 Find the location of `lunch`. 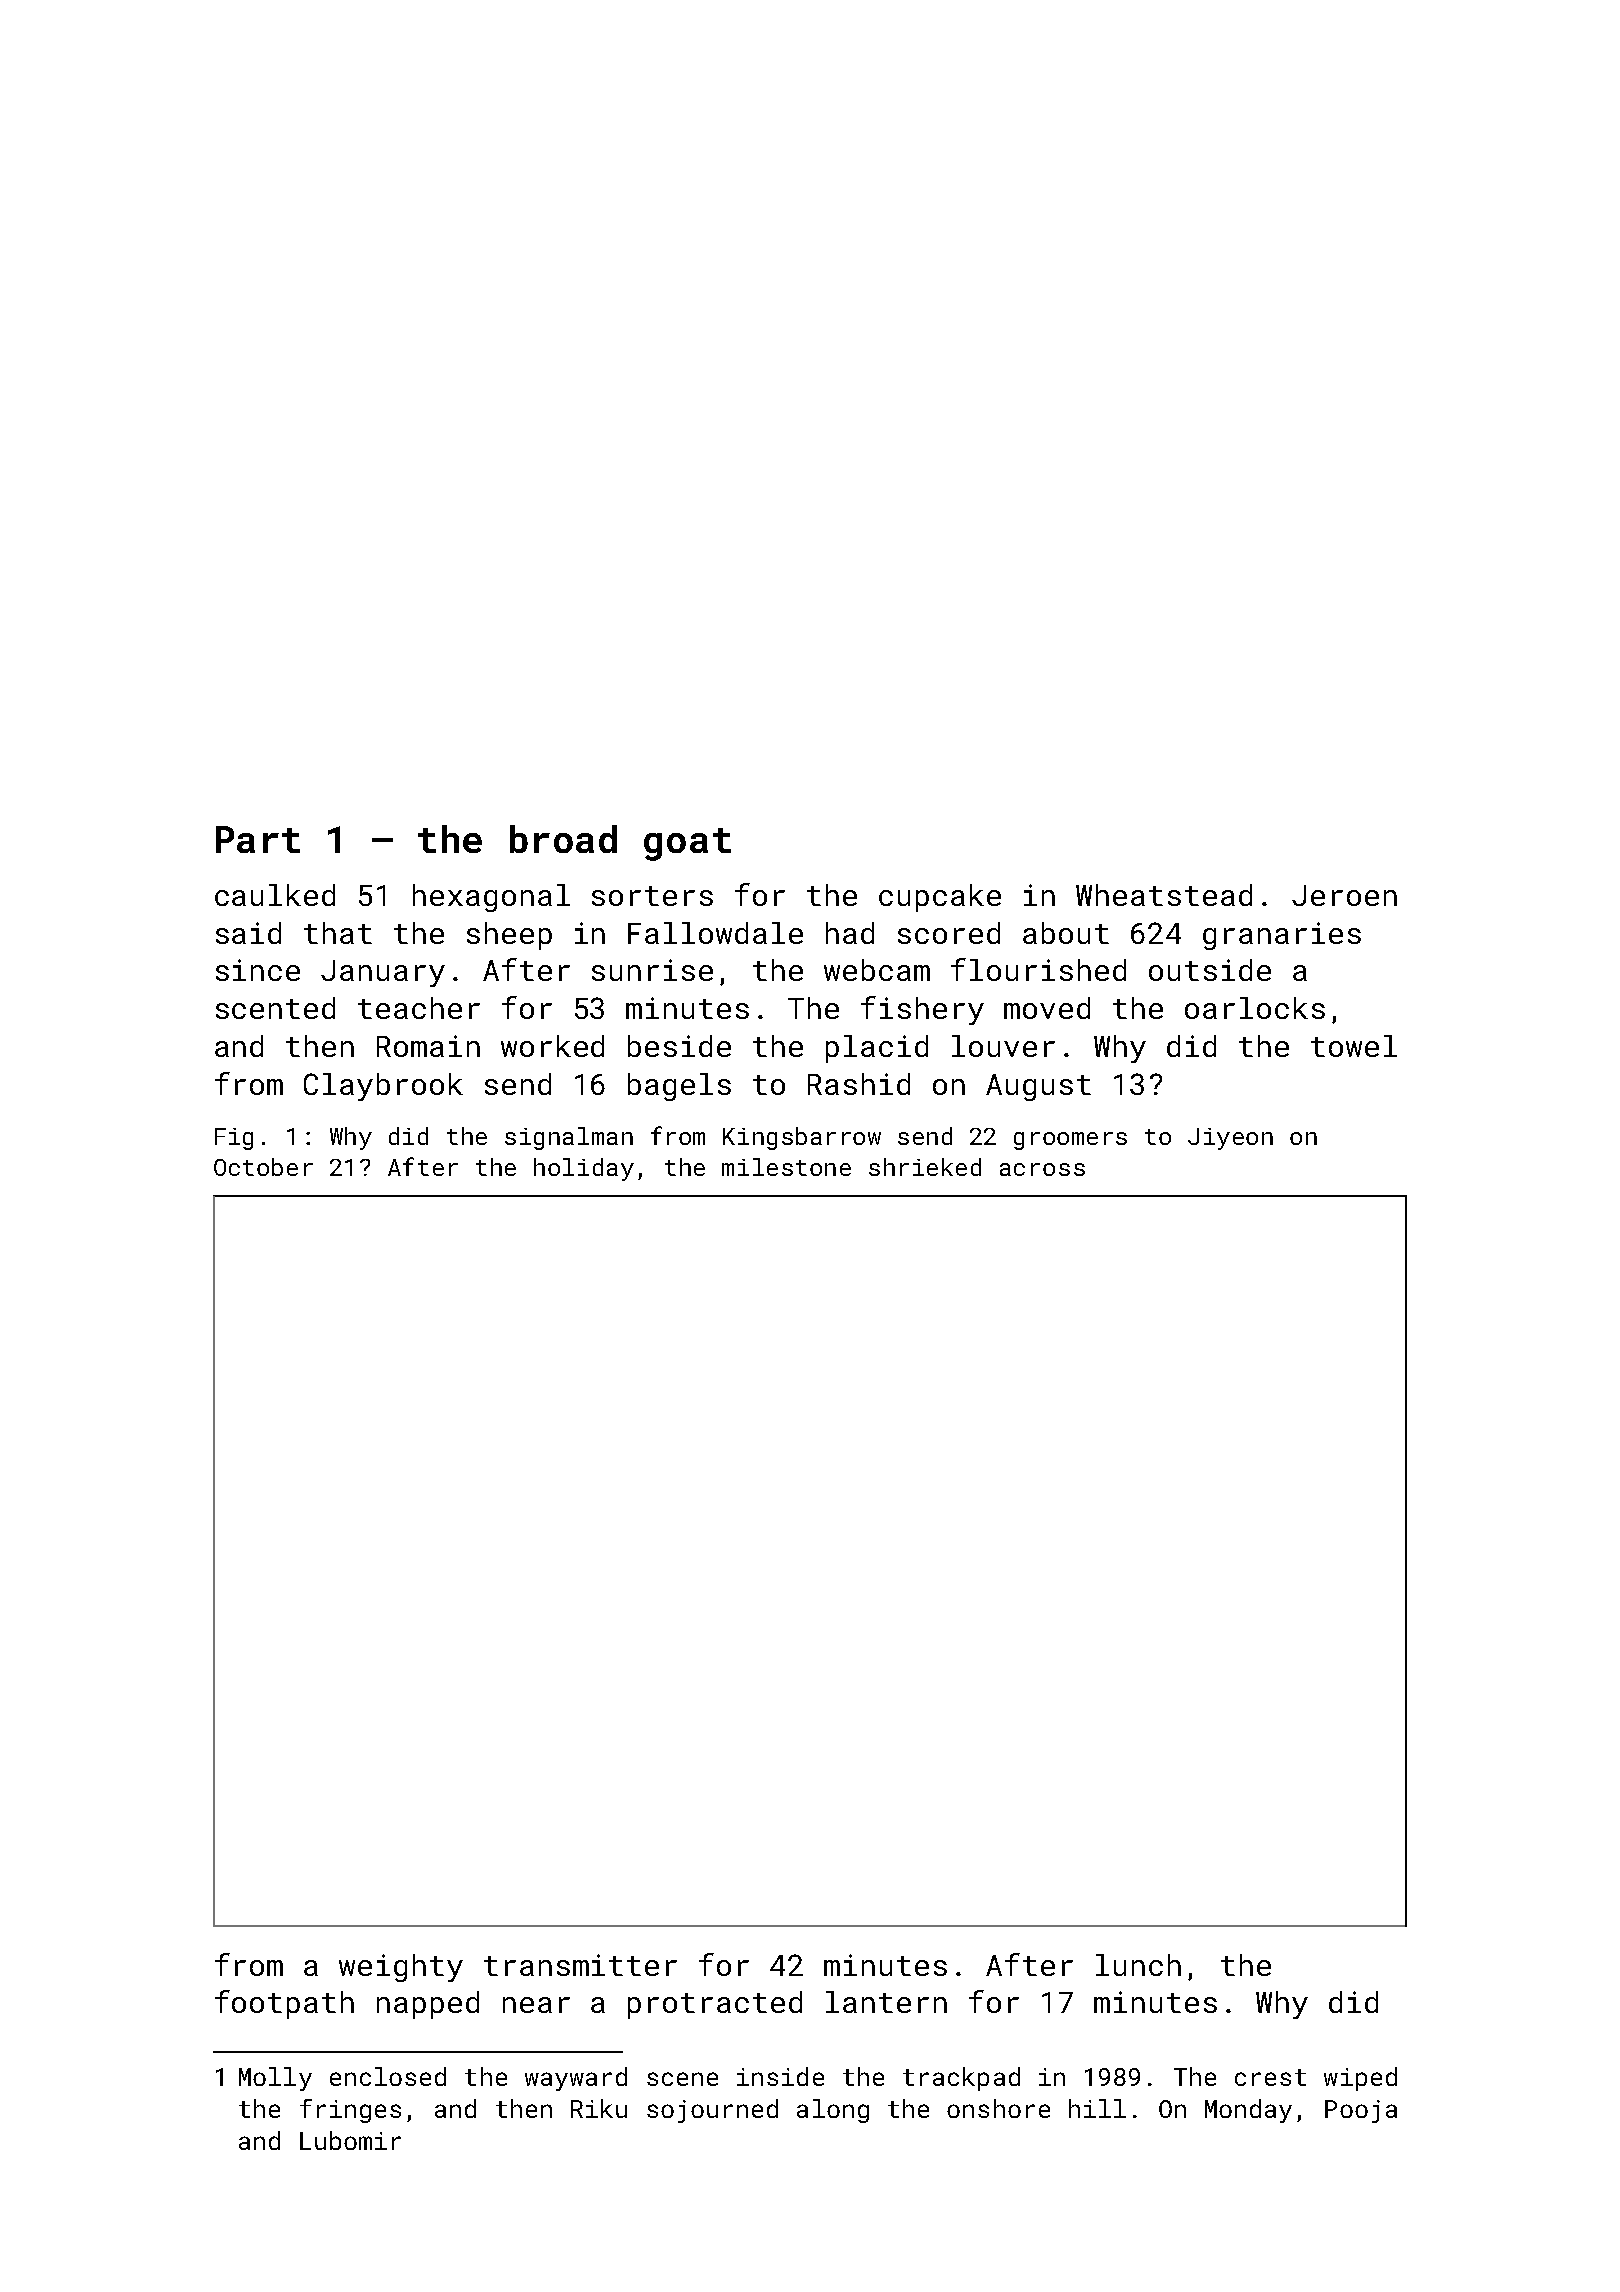

lunch is located at coordinates (1138, 1965).
